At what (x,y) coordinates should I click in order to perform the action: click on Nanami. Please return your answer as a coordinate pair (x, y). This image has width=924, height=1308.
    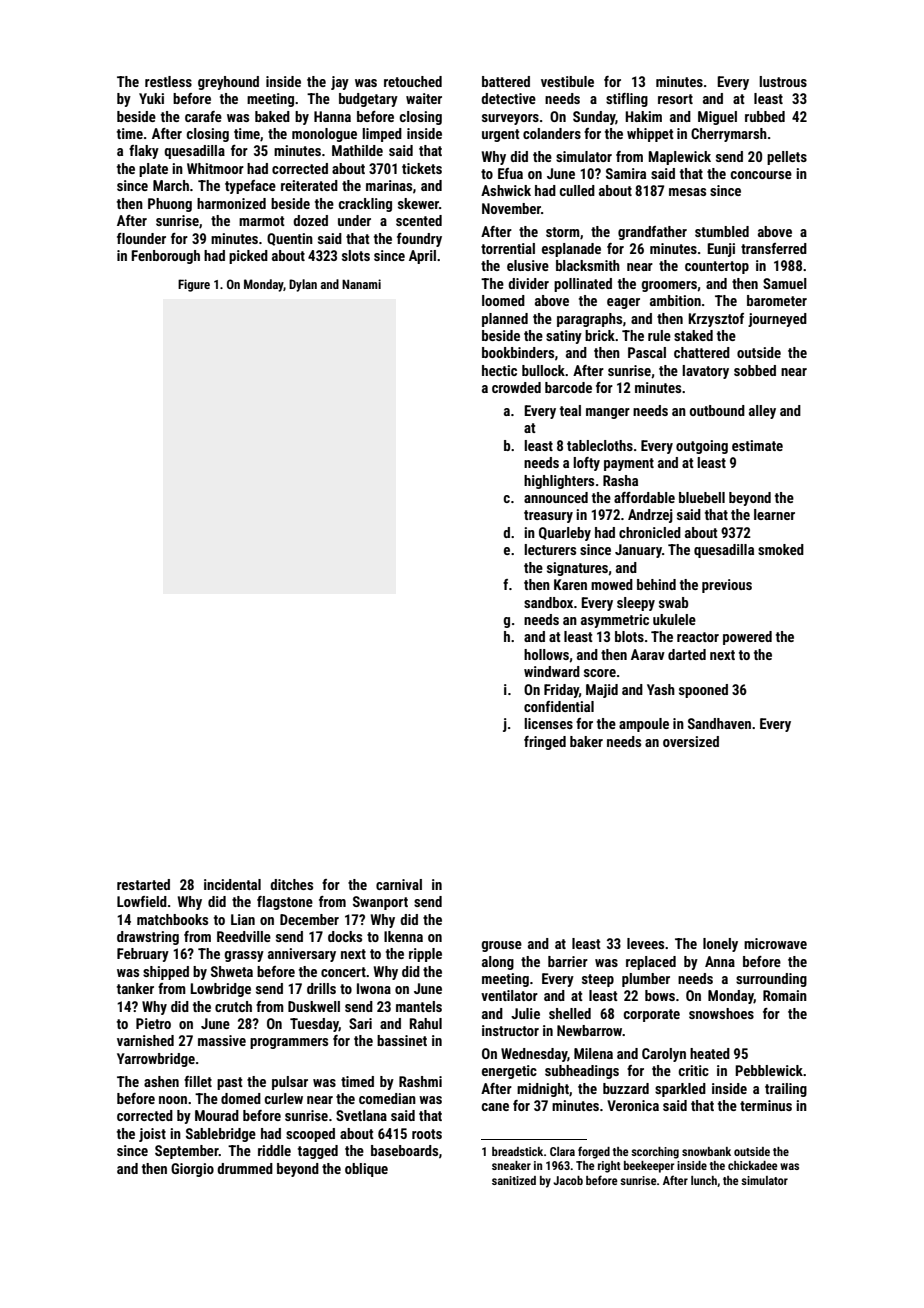
    Looking at the image, I should click on (361, 284).
